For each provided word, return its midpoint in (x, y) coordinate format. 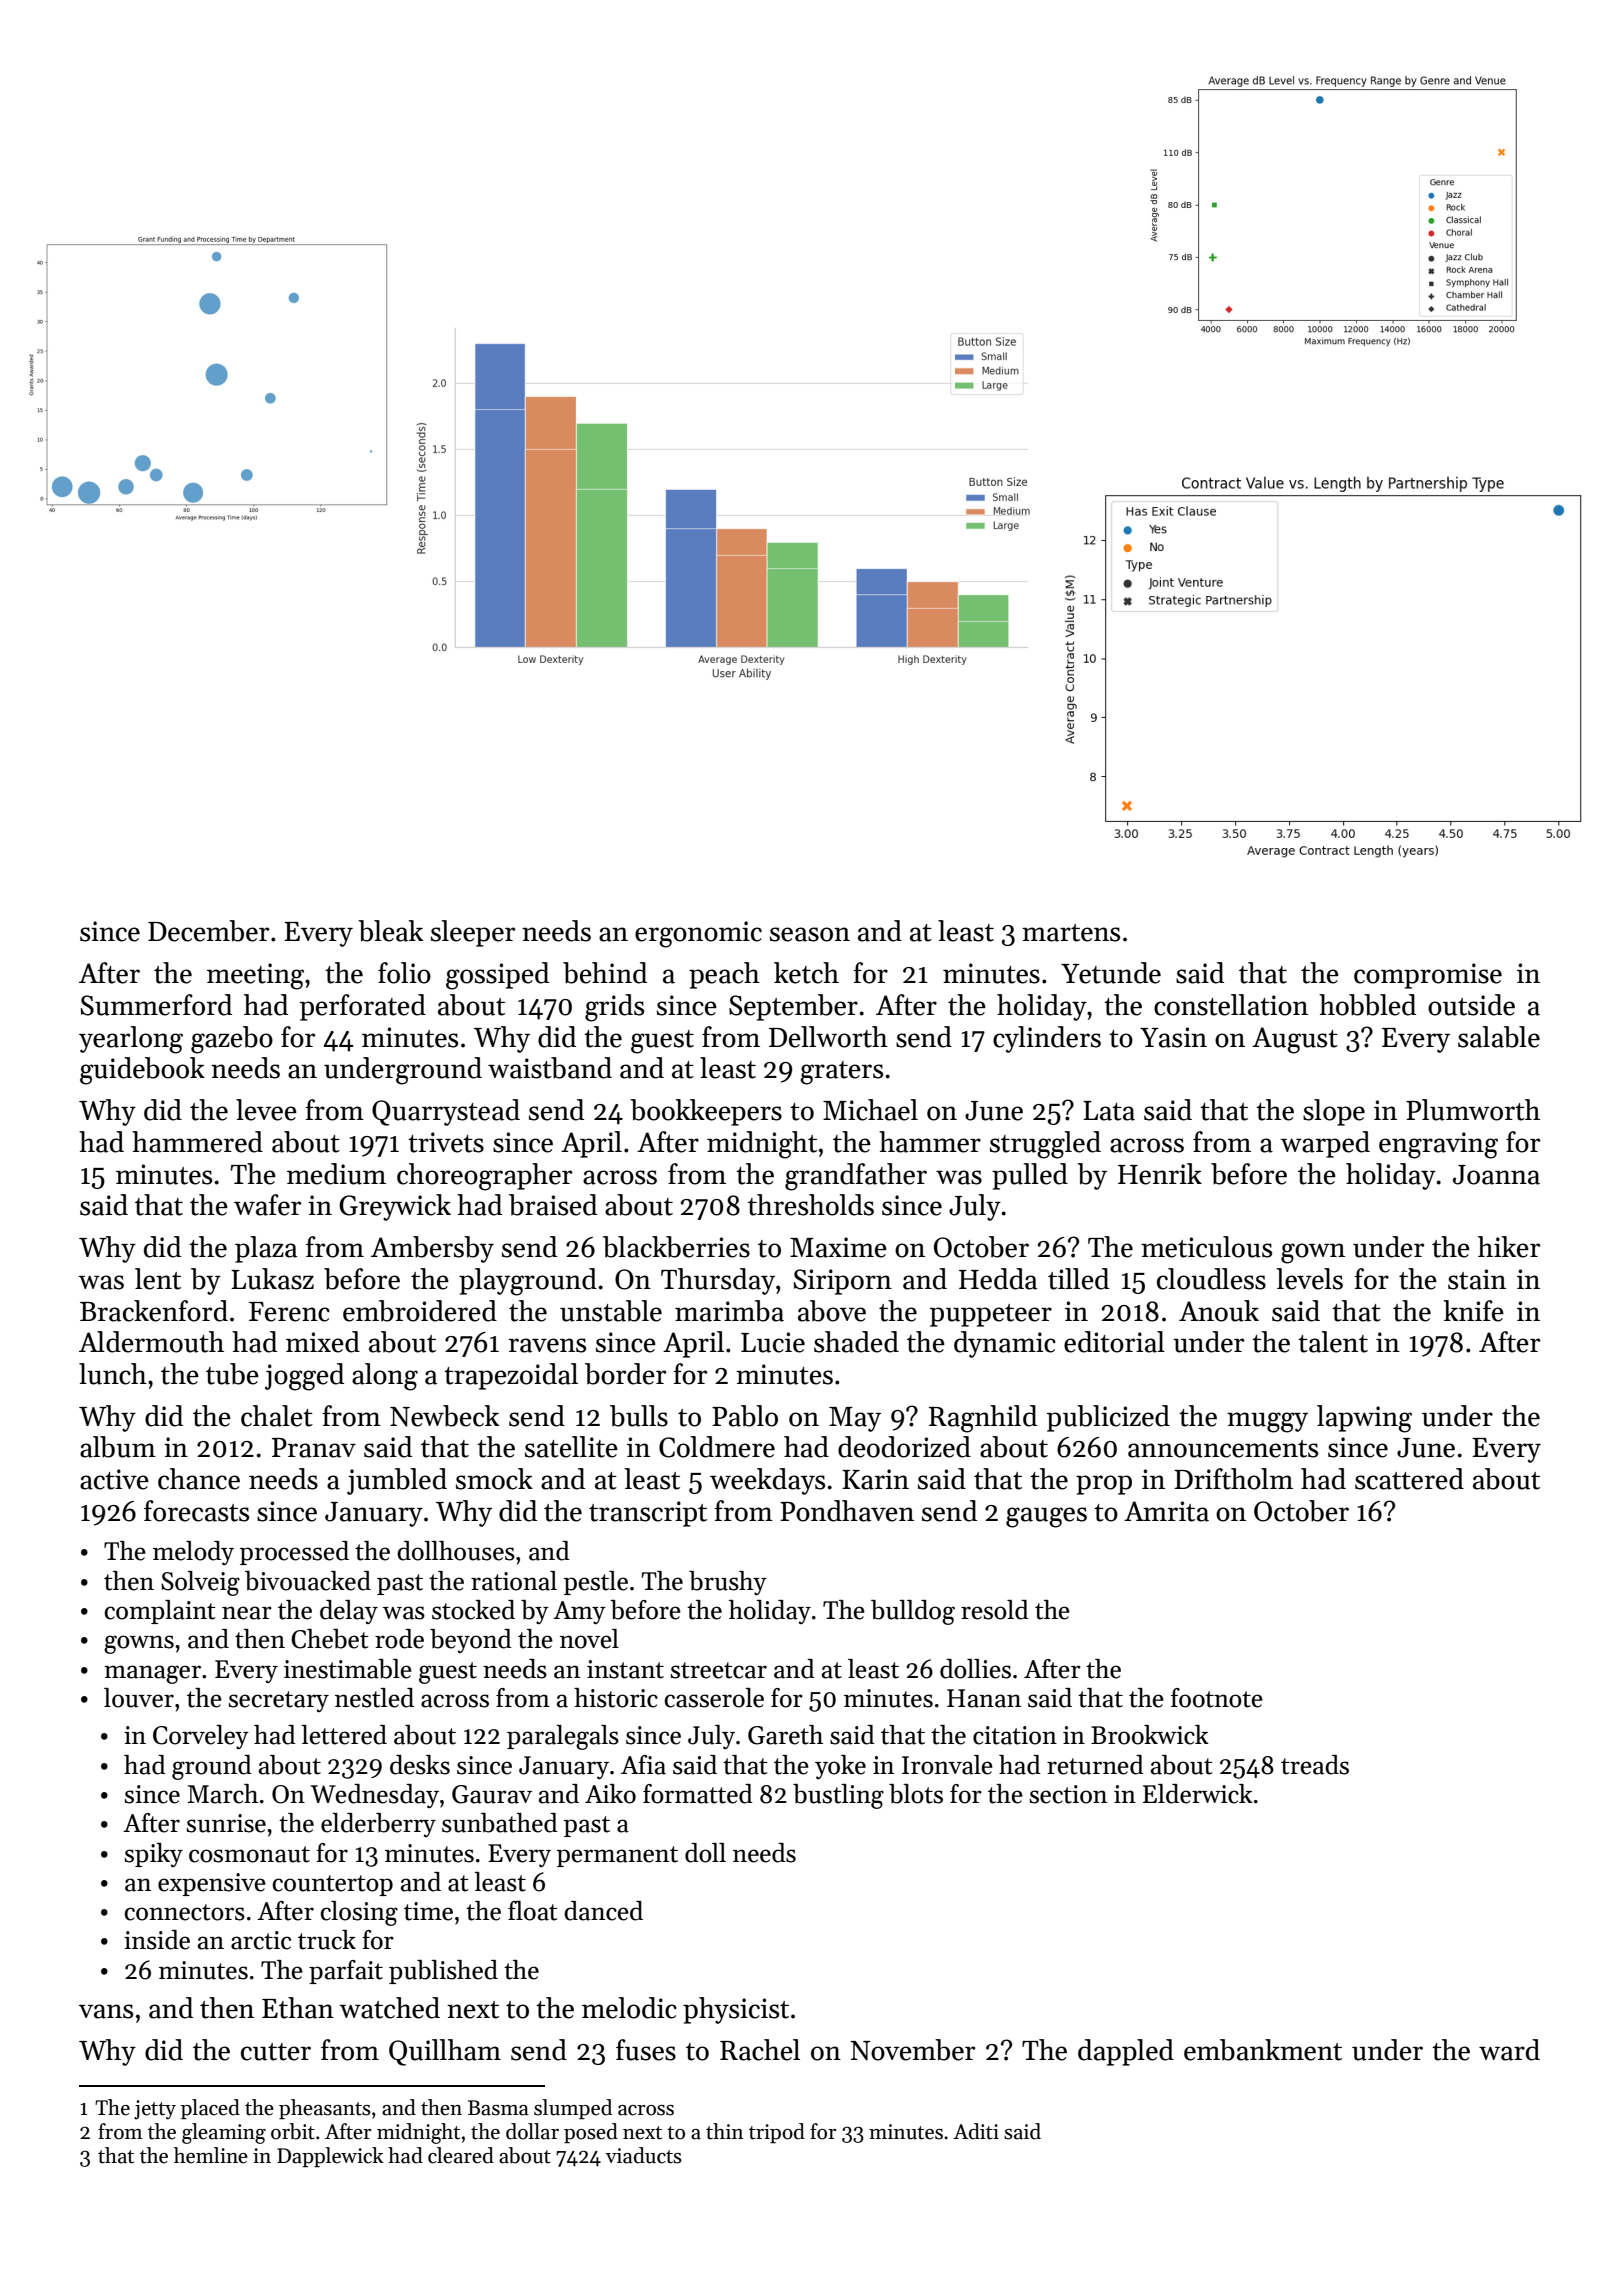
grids (614, 1008)
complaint (160, 1612)
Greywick (395, 1207)
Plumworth (1473, 1110)
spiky (153, 1855)
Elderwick (1198, 1794)
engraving (1438, 1145)
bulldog (913, 1612)
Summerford (156, 1005)
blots (916, 1794)
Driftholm (1233, 1479)
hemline (211, 2155)
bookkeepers (706, 1112)
